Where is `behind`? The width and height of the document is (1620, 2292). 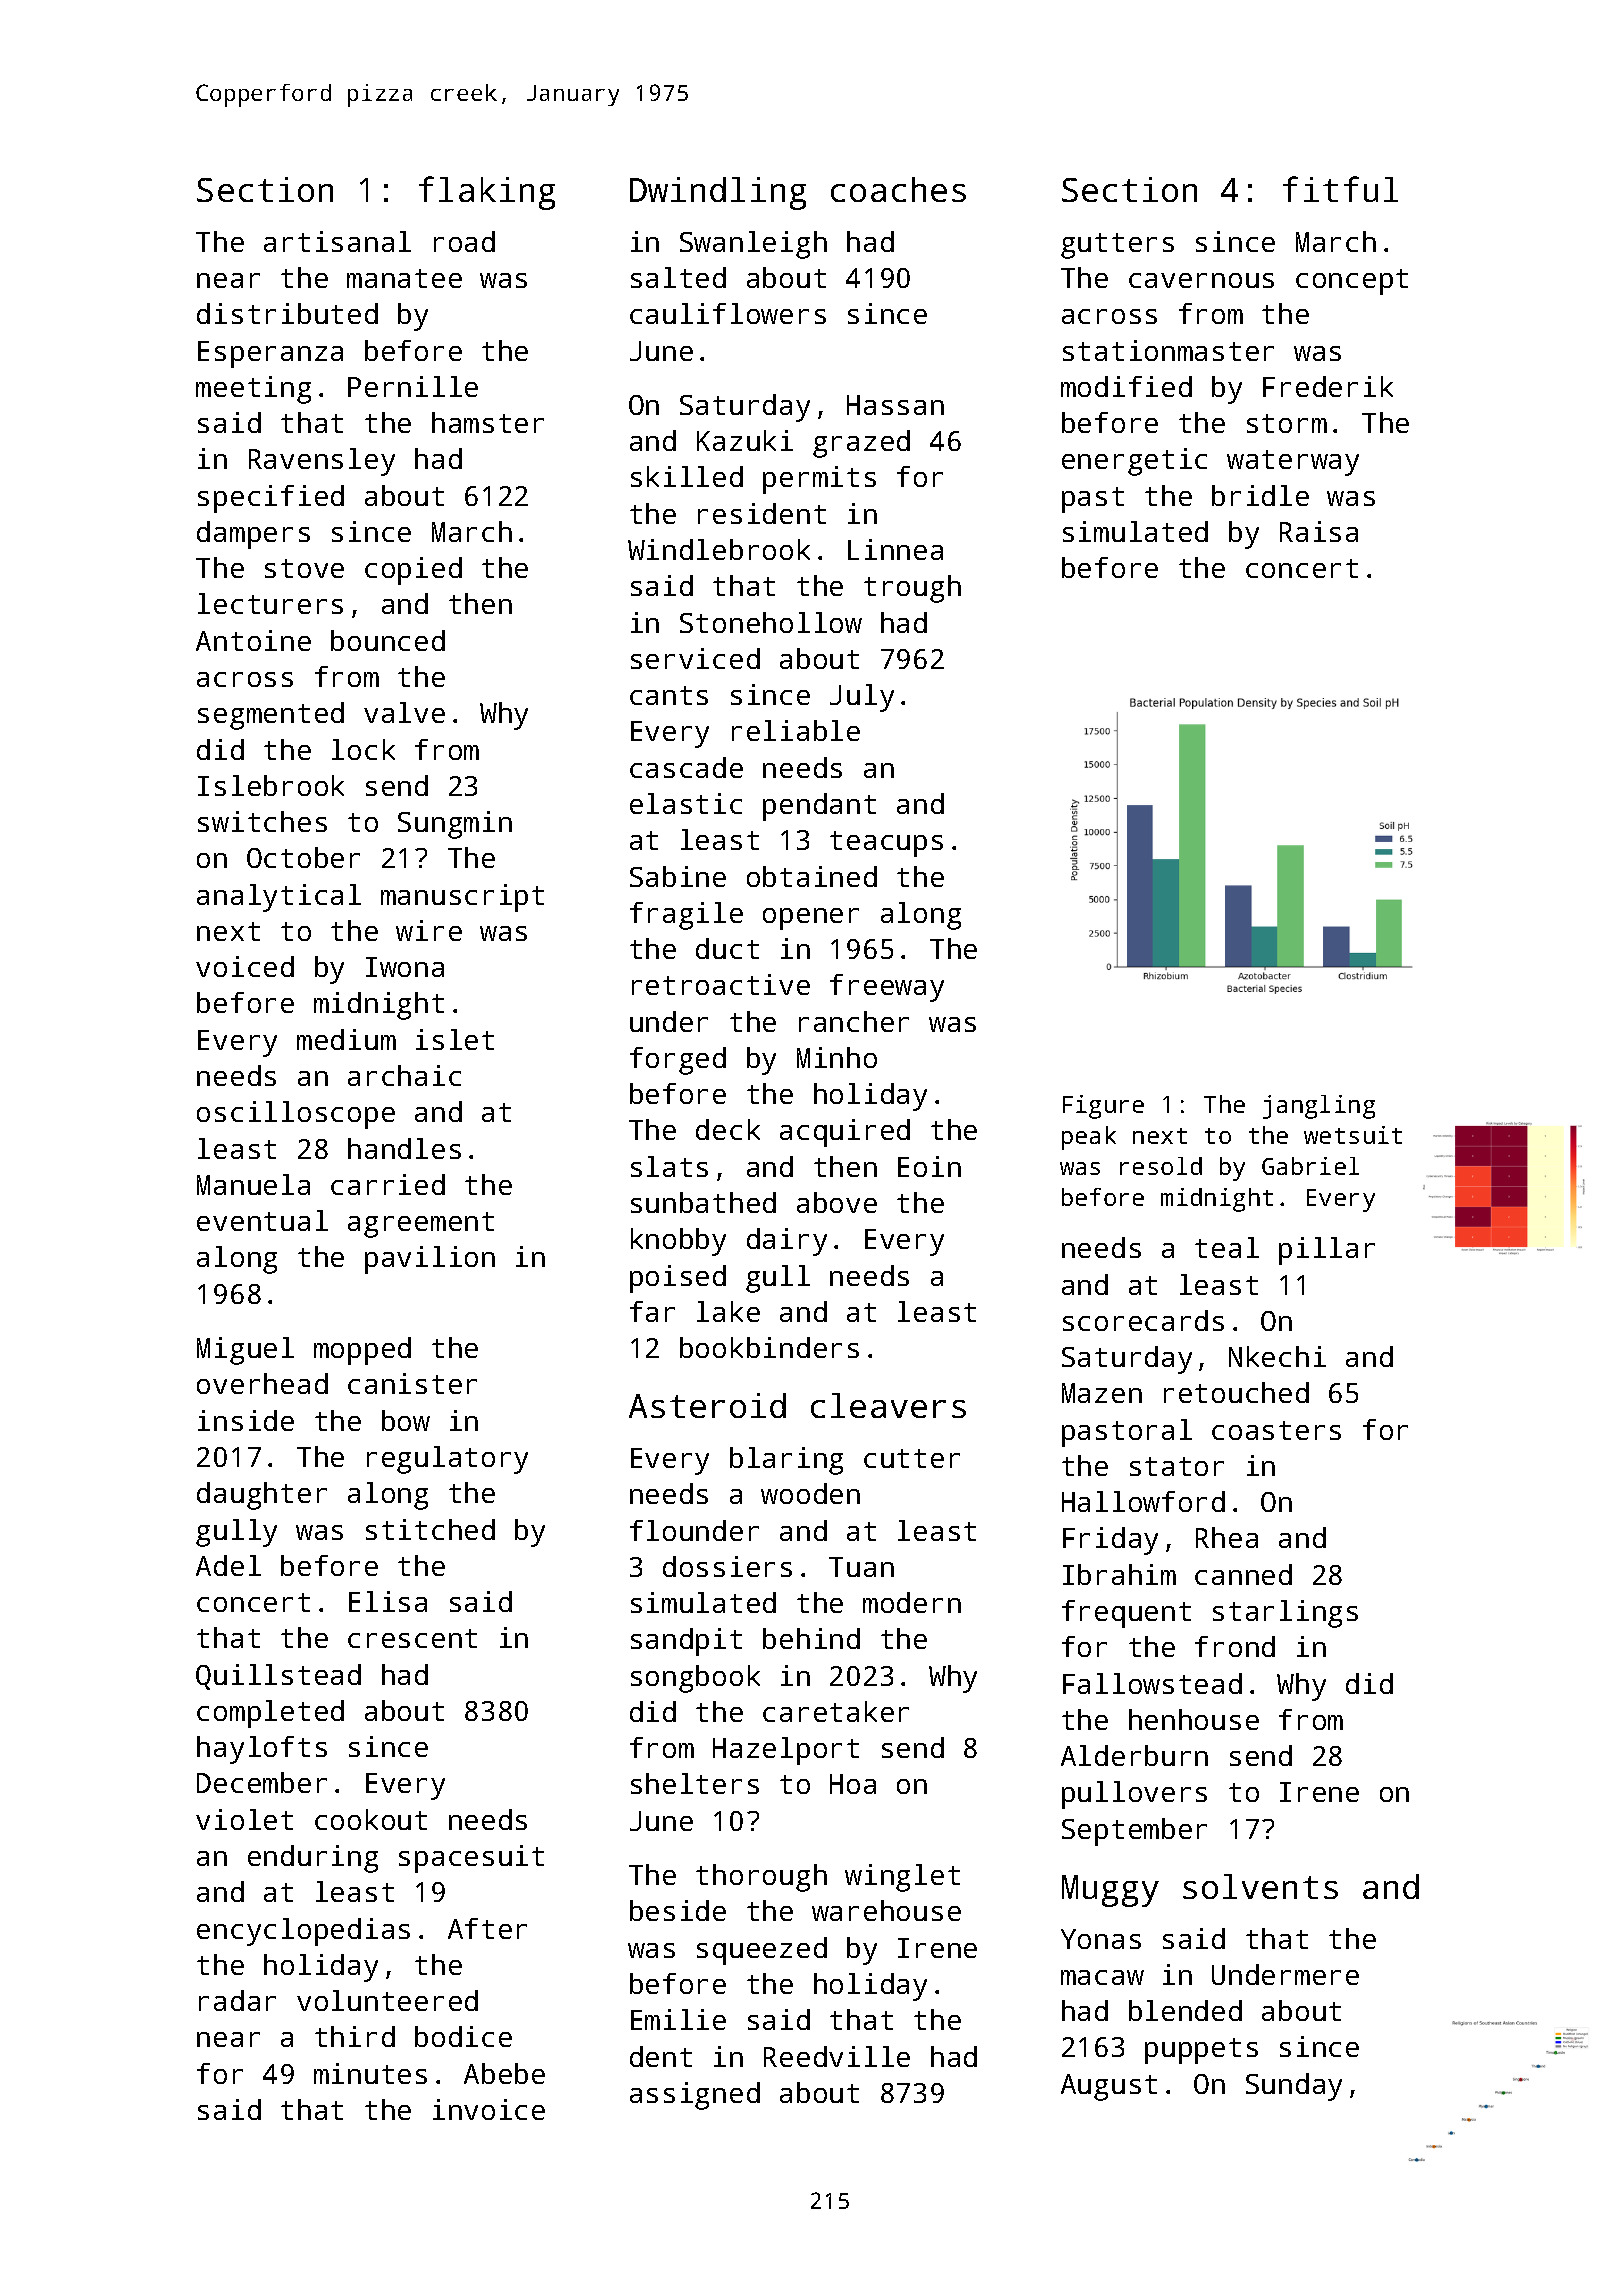
behind is located at coordinates (811, 1638).
